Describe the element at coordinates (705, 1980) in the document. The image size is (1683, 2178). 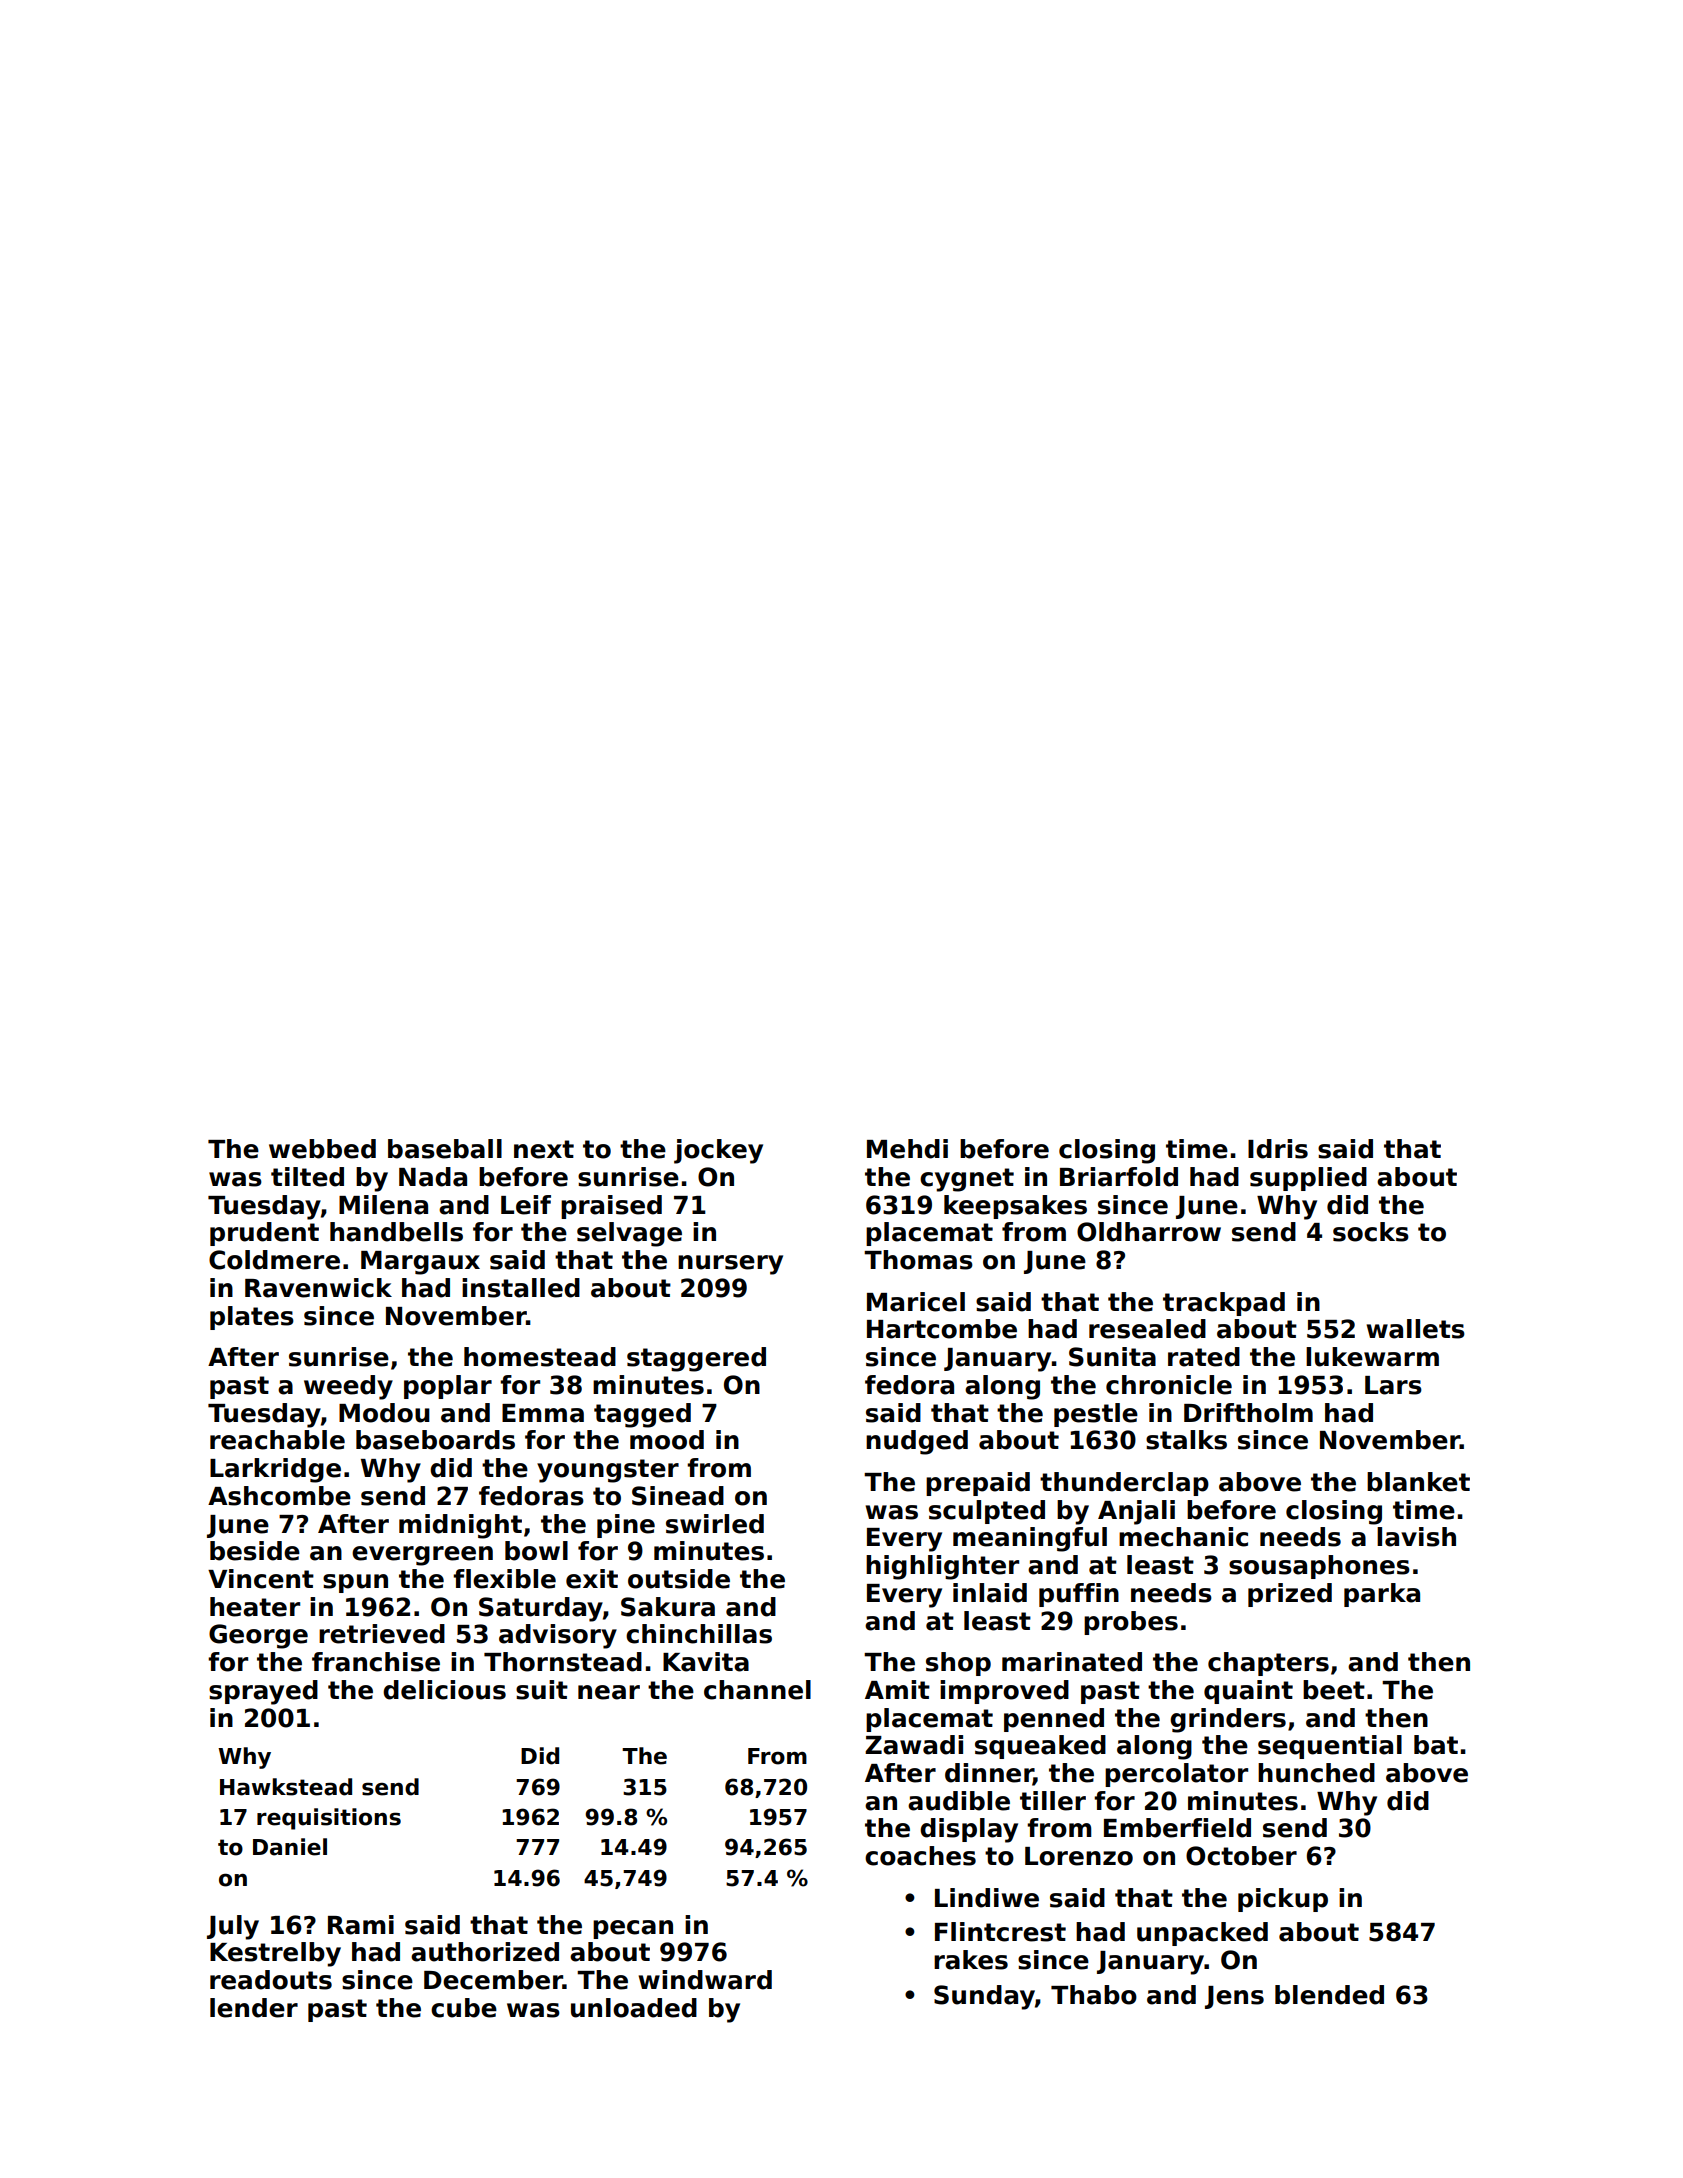
I see `windward` at that location.
